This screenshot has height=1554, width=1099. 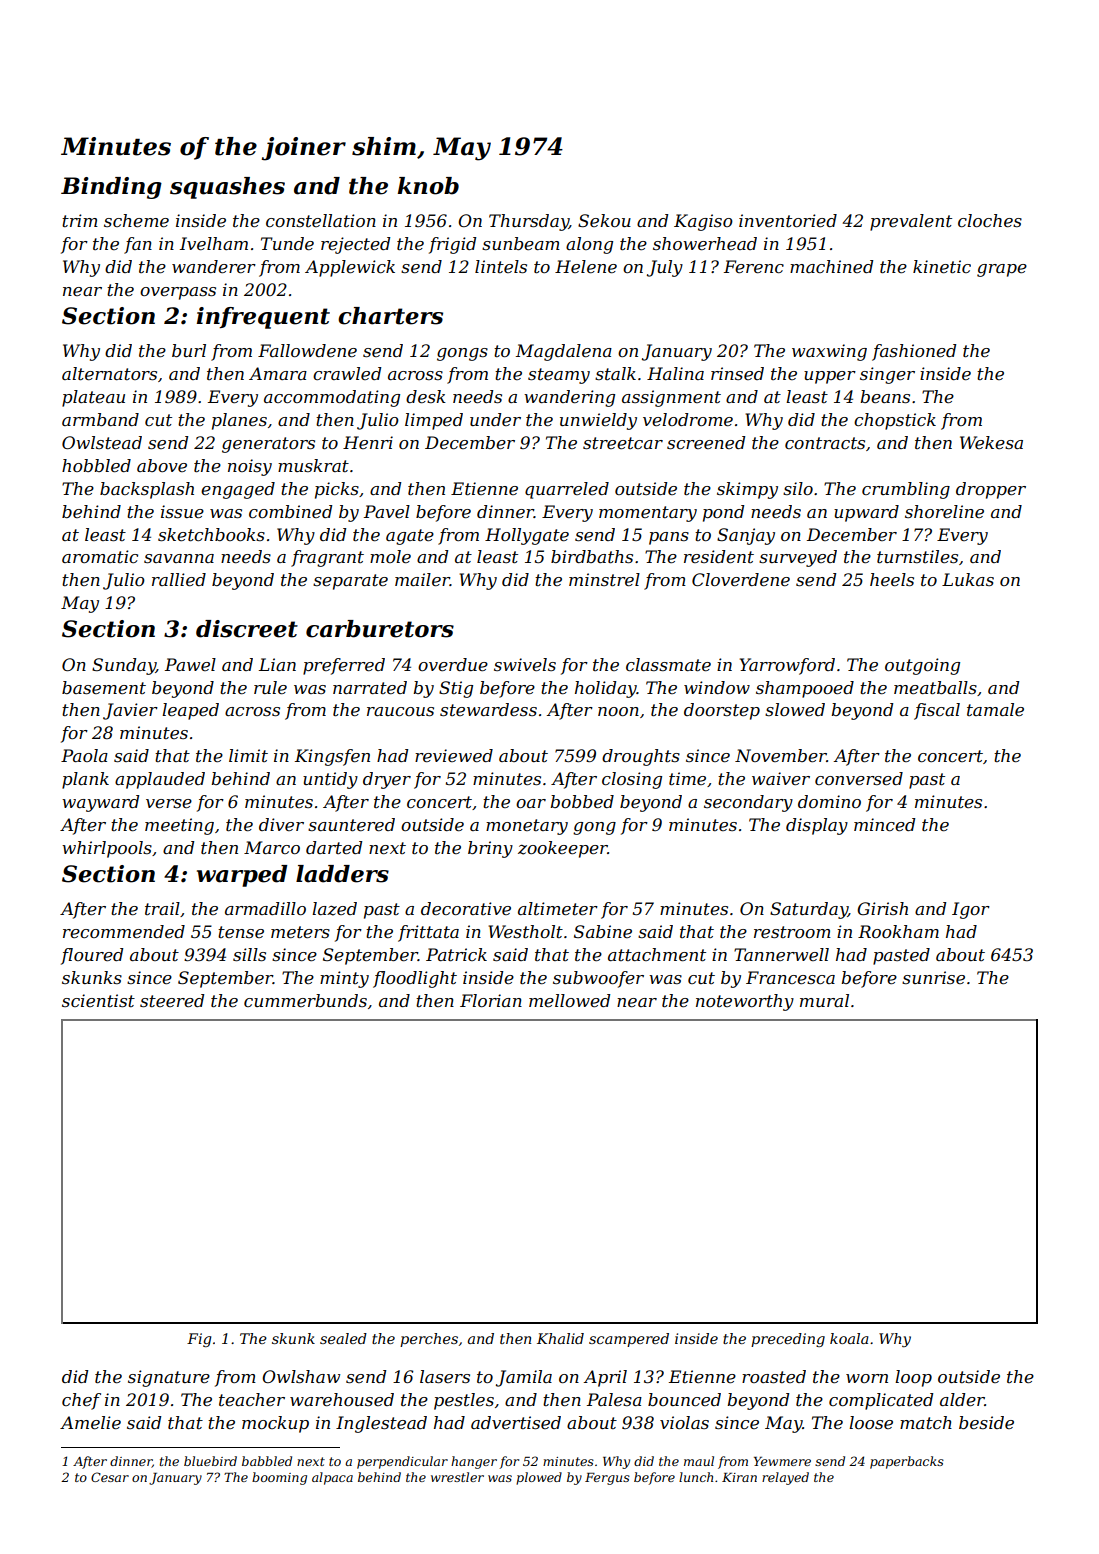 I want to click on Cesar, so click(x=110, y=1477).
